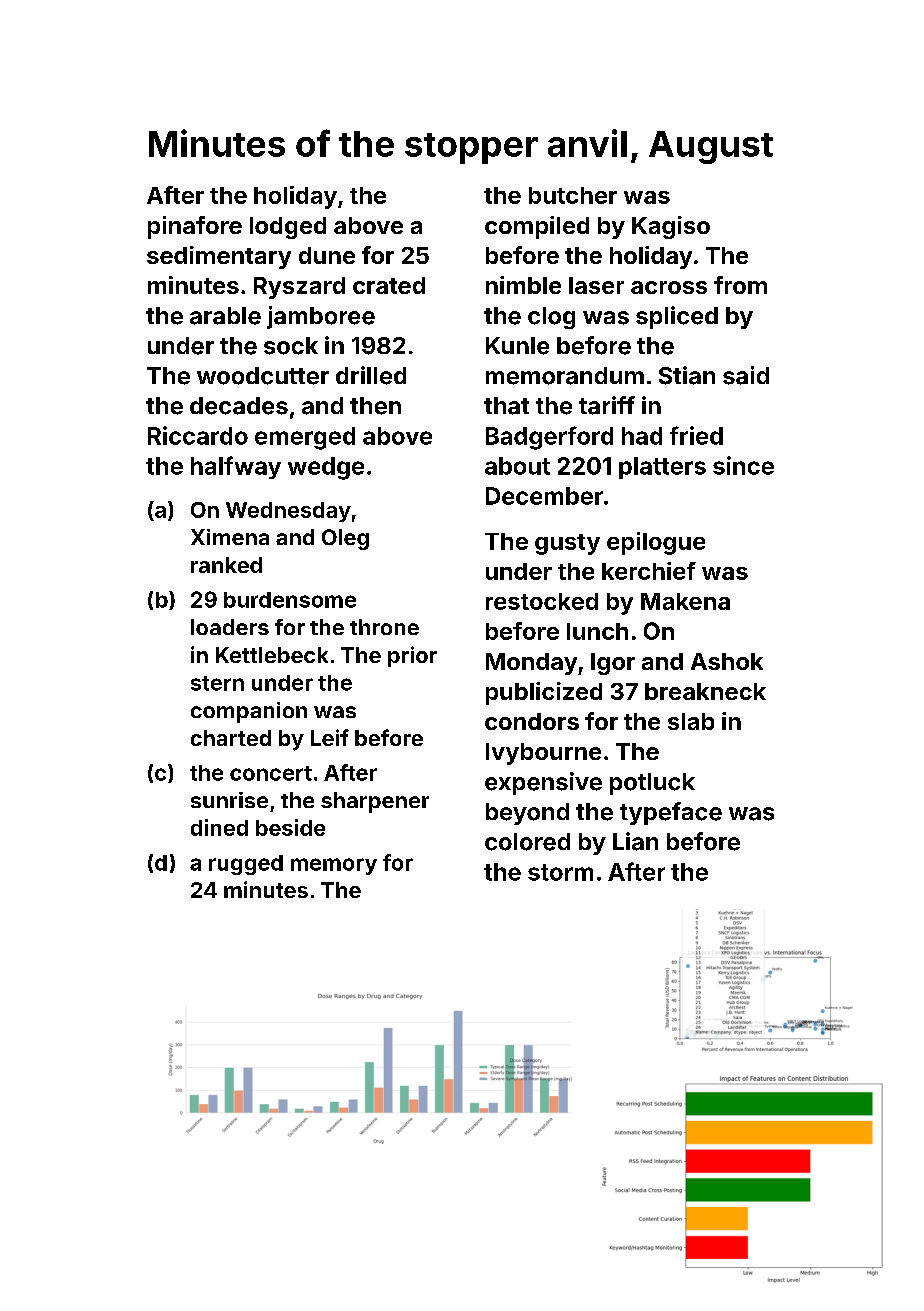 Image resolution: width=924 pixels, height=1311 pixels. I want to click on woodcutter, so click(263, 376).
